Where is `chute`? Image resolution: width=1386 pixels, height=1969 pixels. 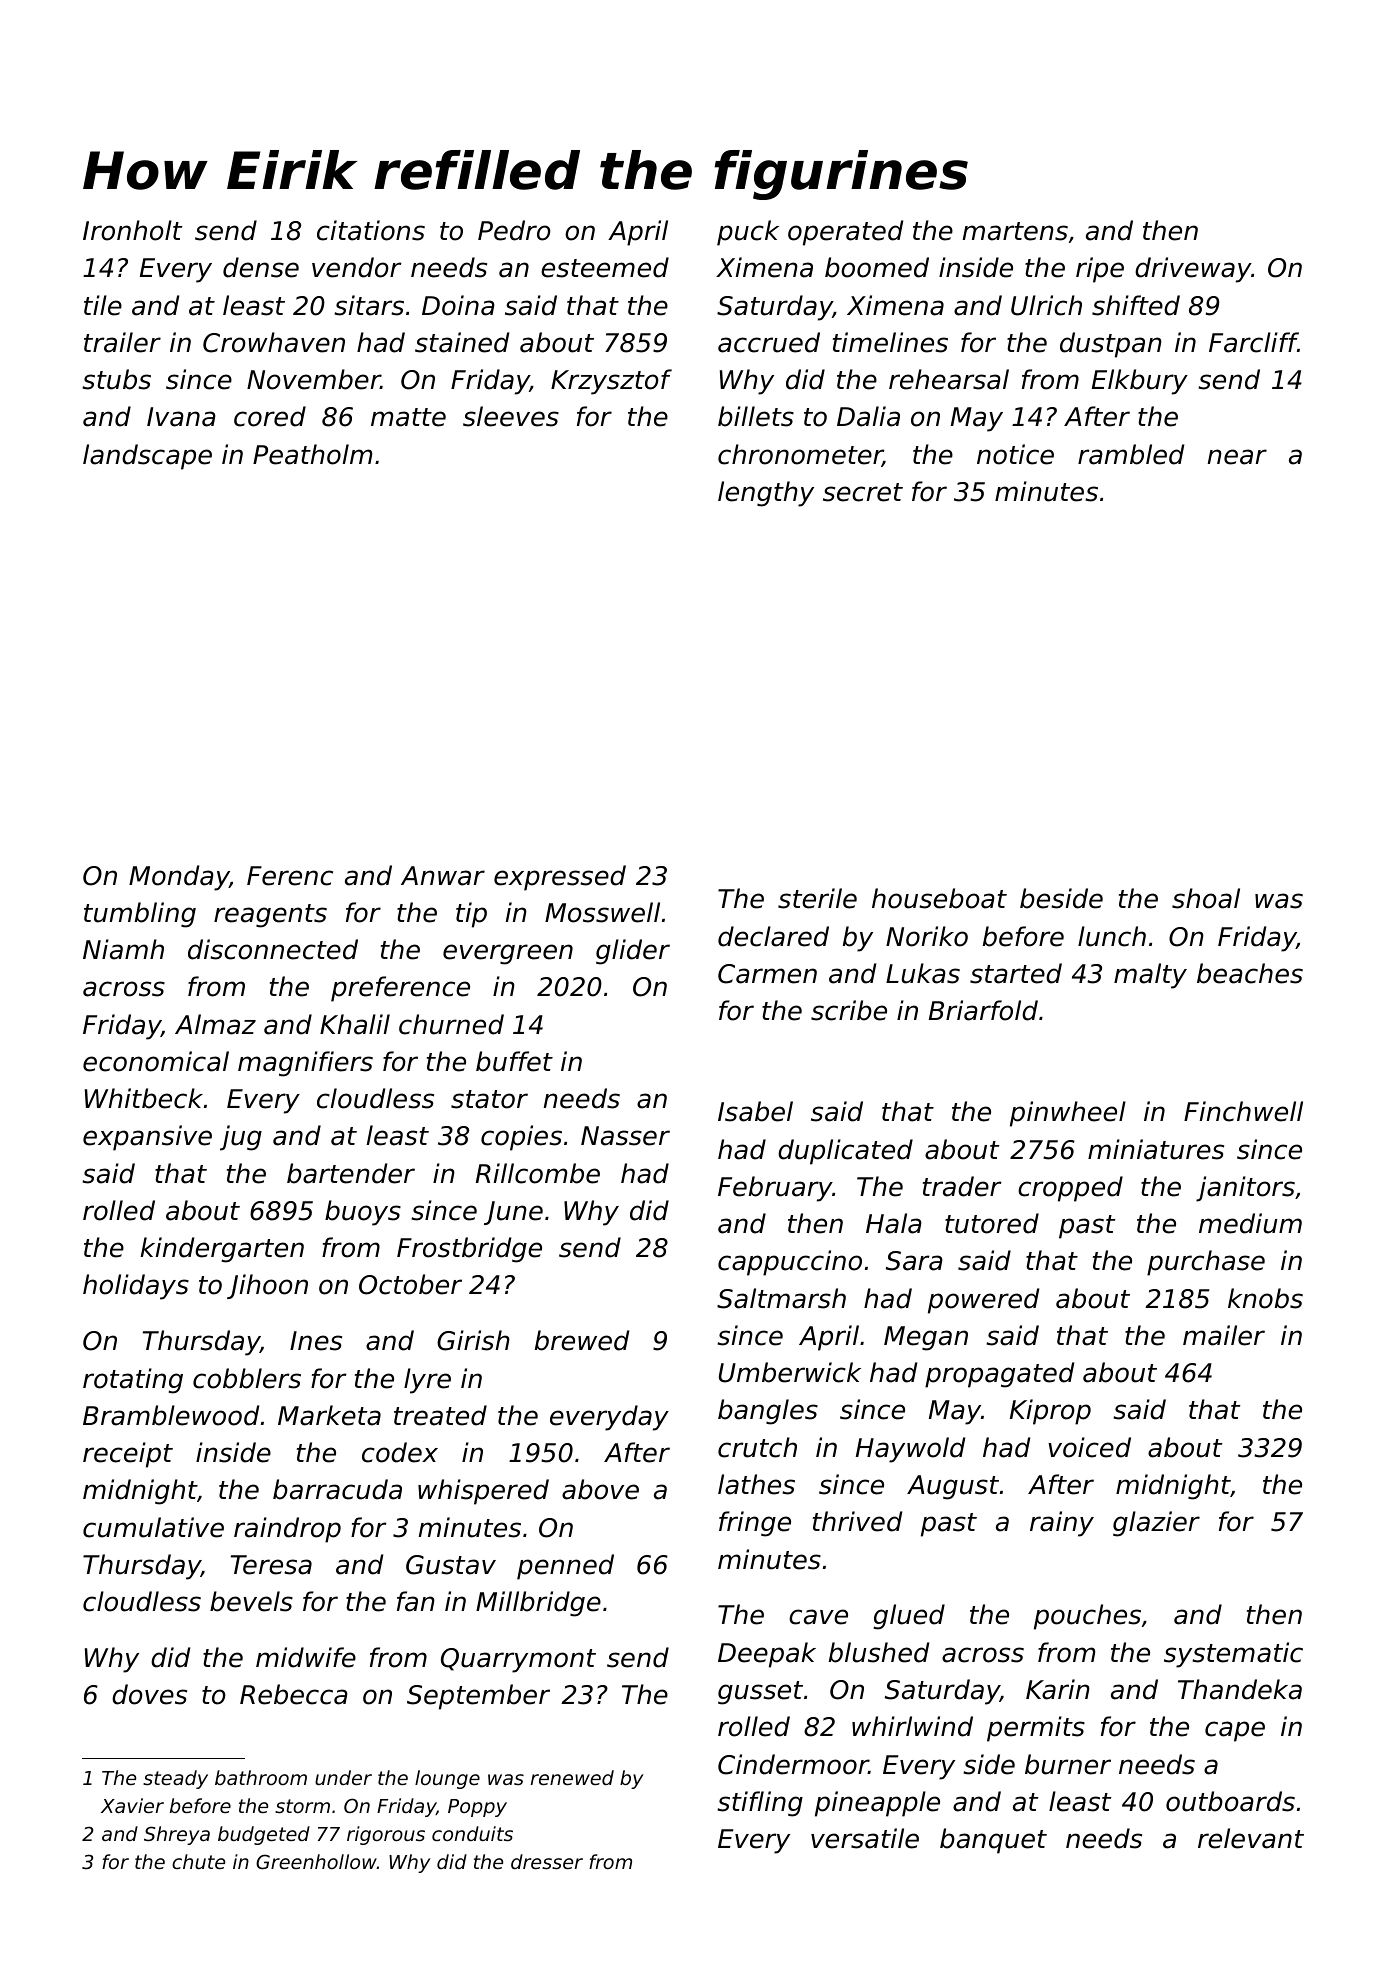
chute is located at coordinates (198, 1861).
